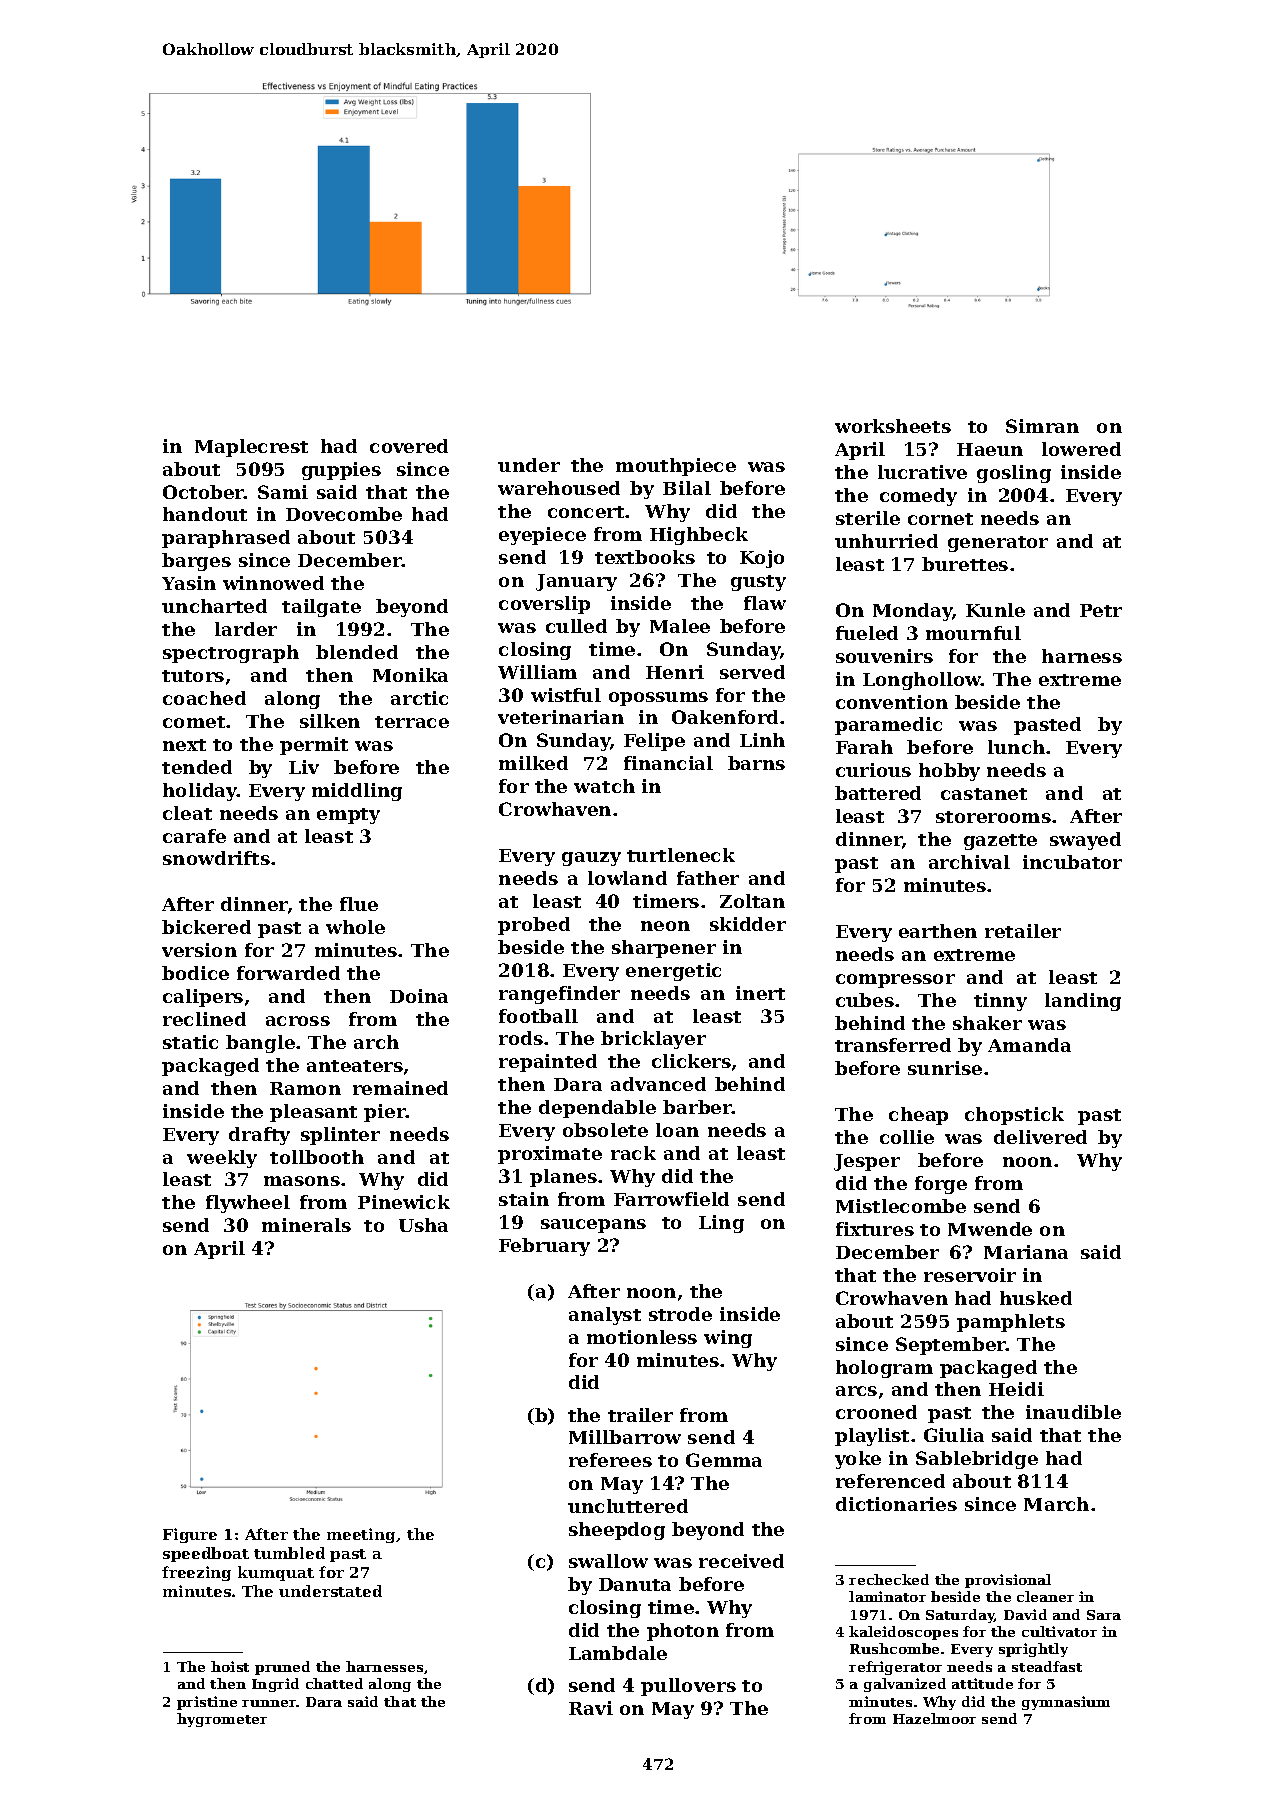 This screenshot has width=1285, height=1817. I want to click on Maplecrest, so click(251, 448).
